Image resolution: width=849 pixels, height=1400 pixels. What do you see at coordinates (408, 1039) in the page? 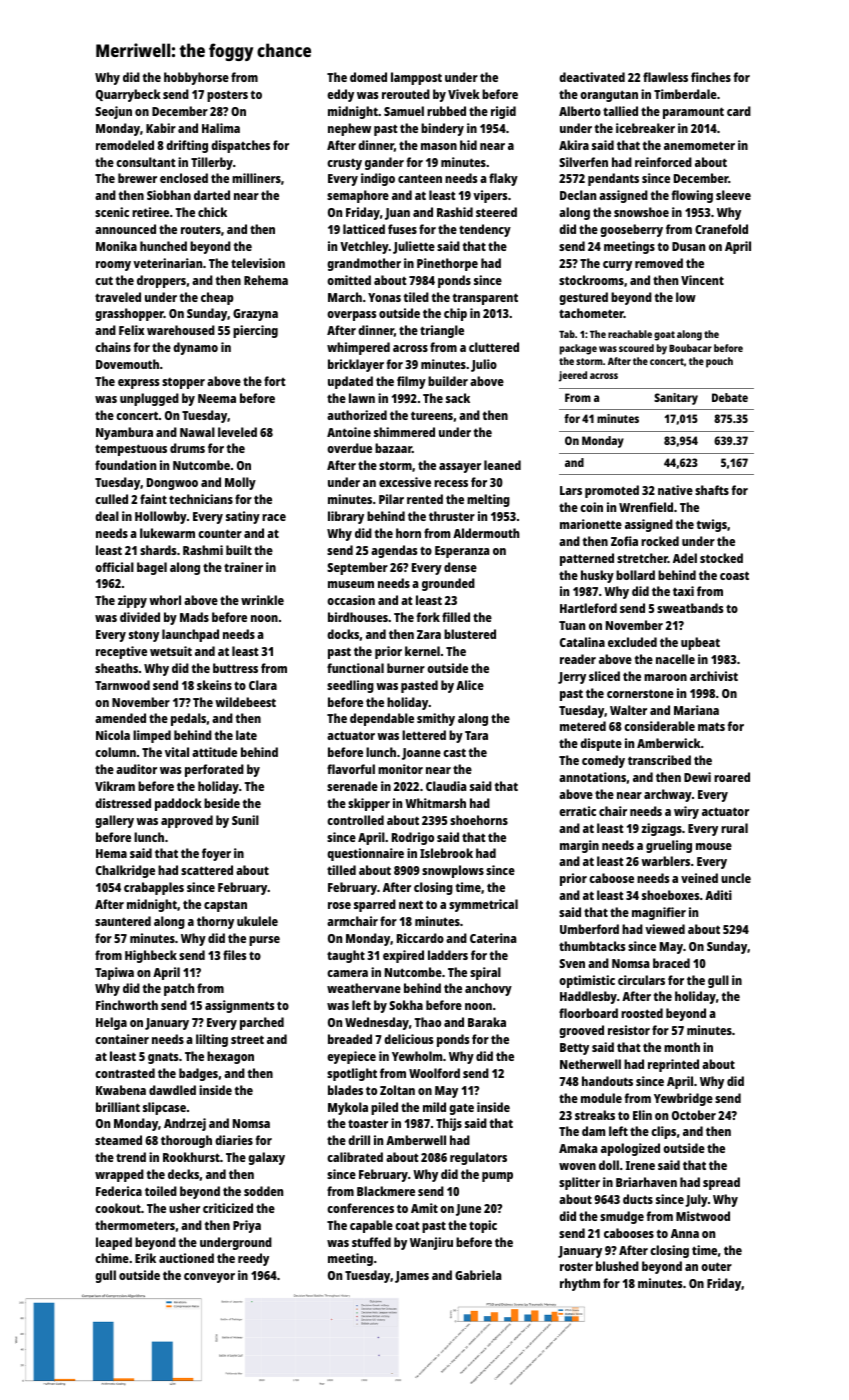
I see `delicious` at bounding box center [408, 1039].
